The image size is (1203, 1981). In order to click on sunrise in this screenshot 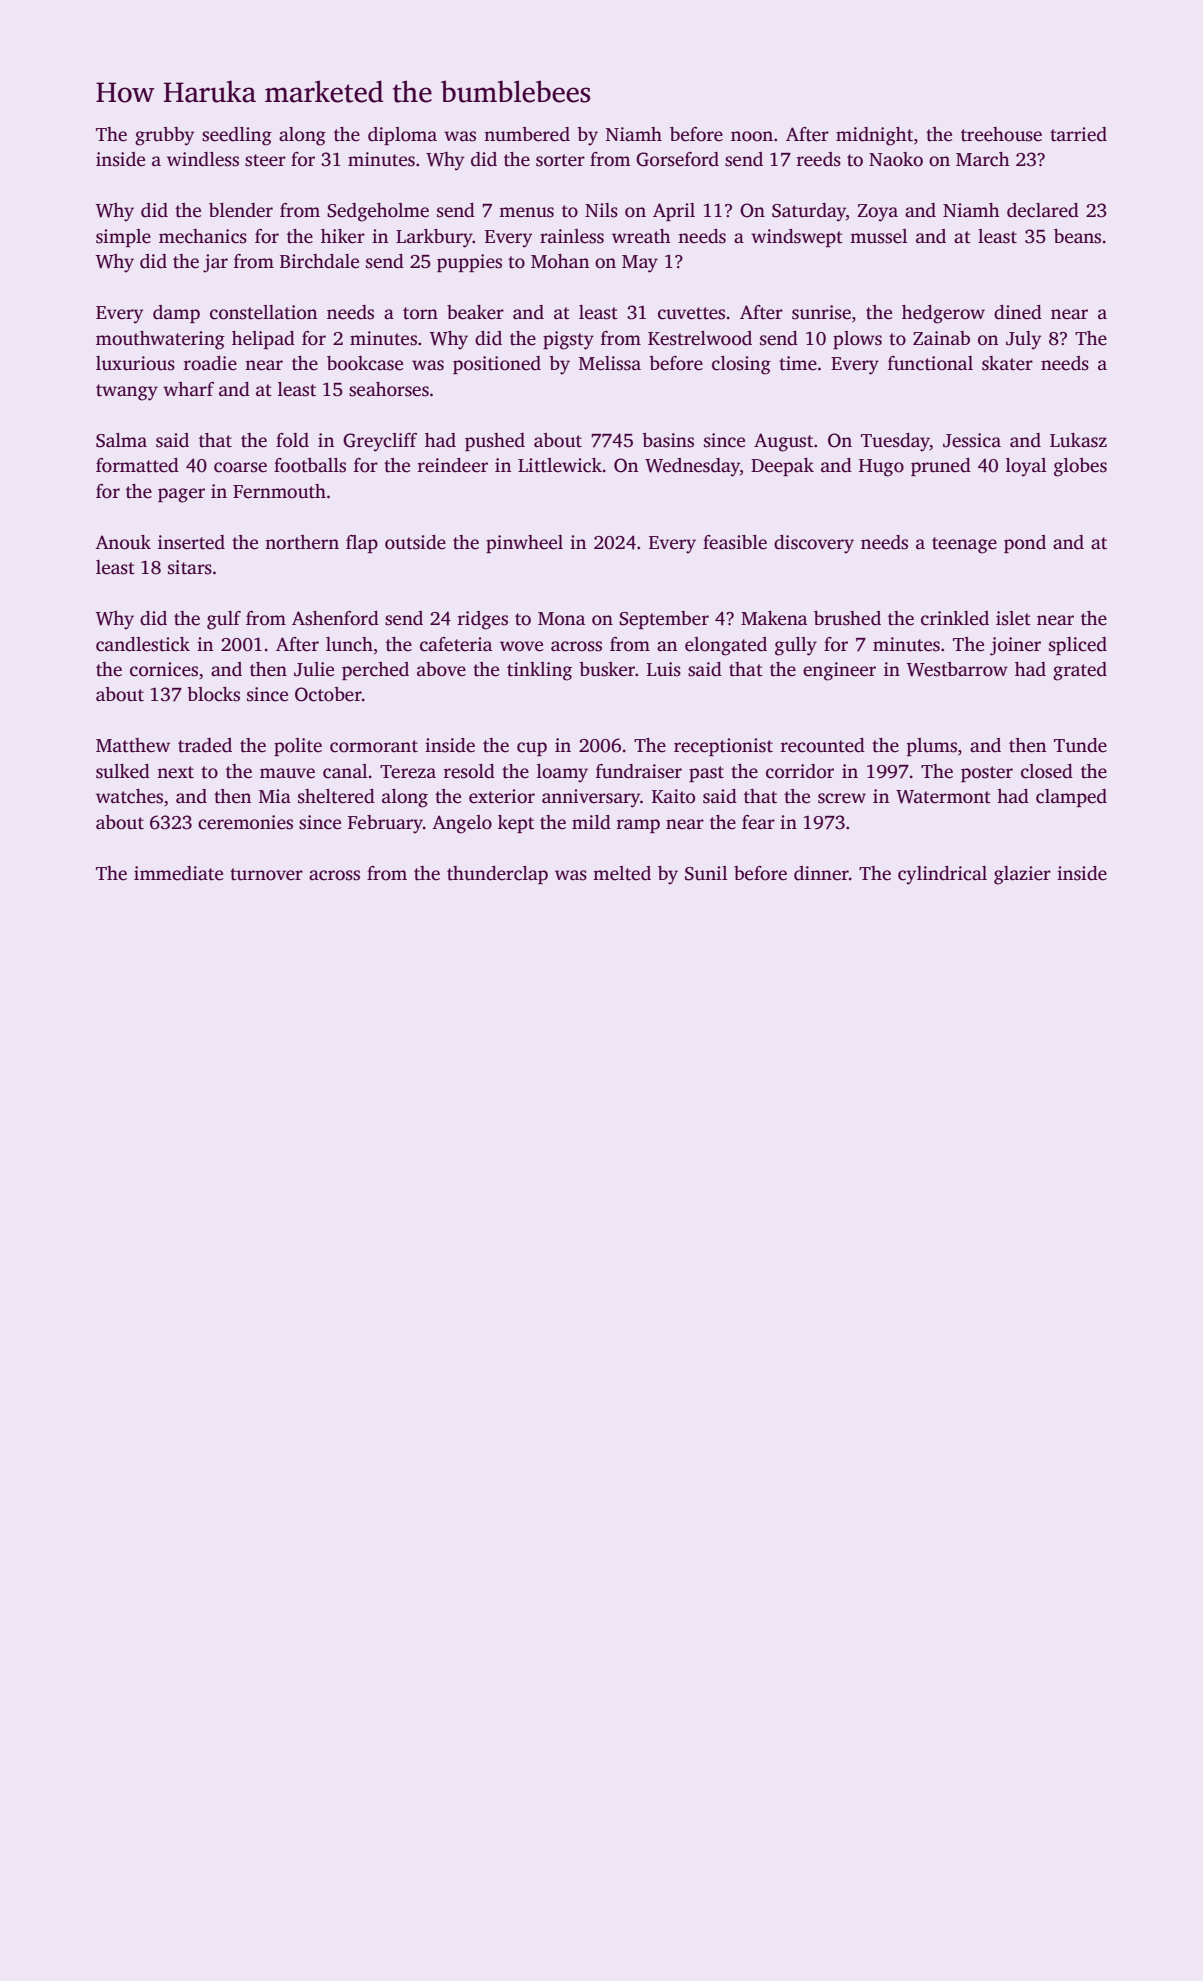, I will do `click(821, 312)`.
